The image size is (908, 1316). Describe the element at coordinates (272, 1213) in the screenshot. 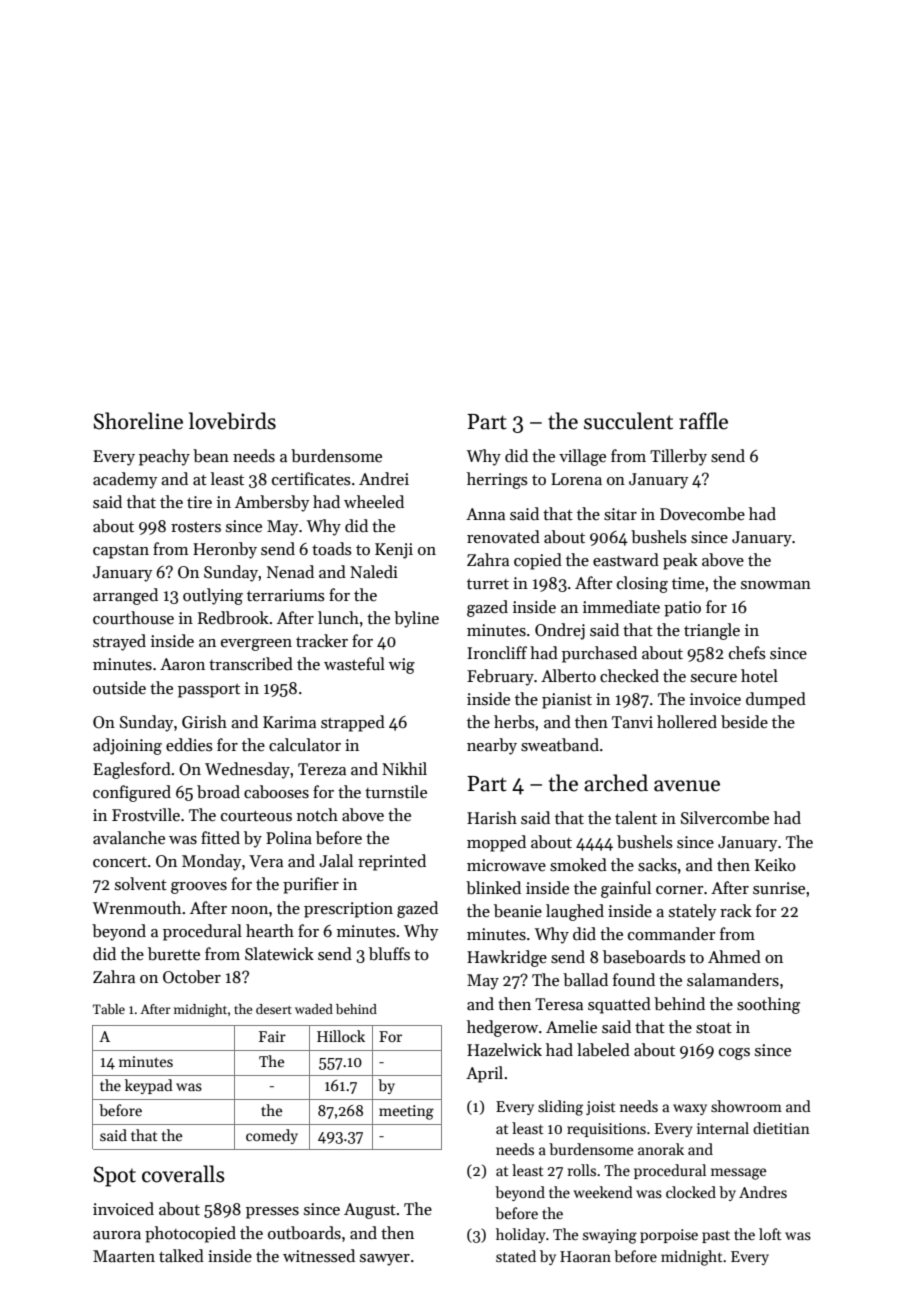

I see `presses` at that location.
